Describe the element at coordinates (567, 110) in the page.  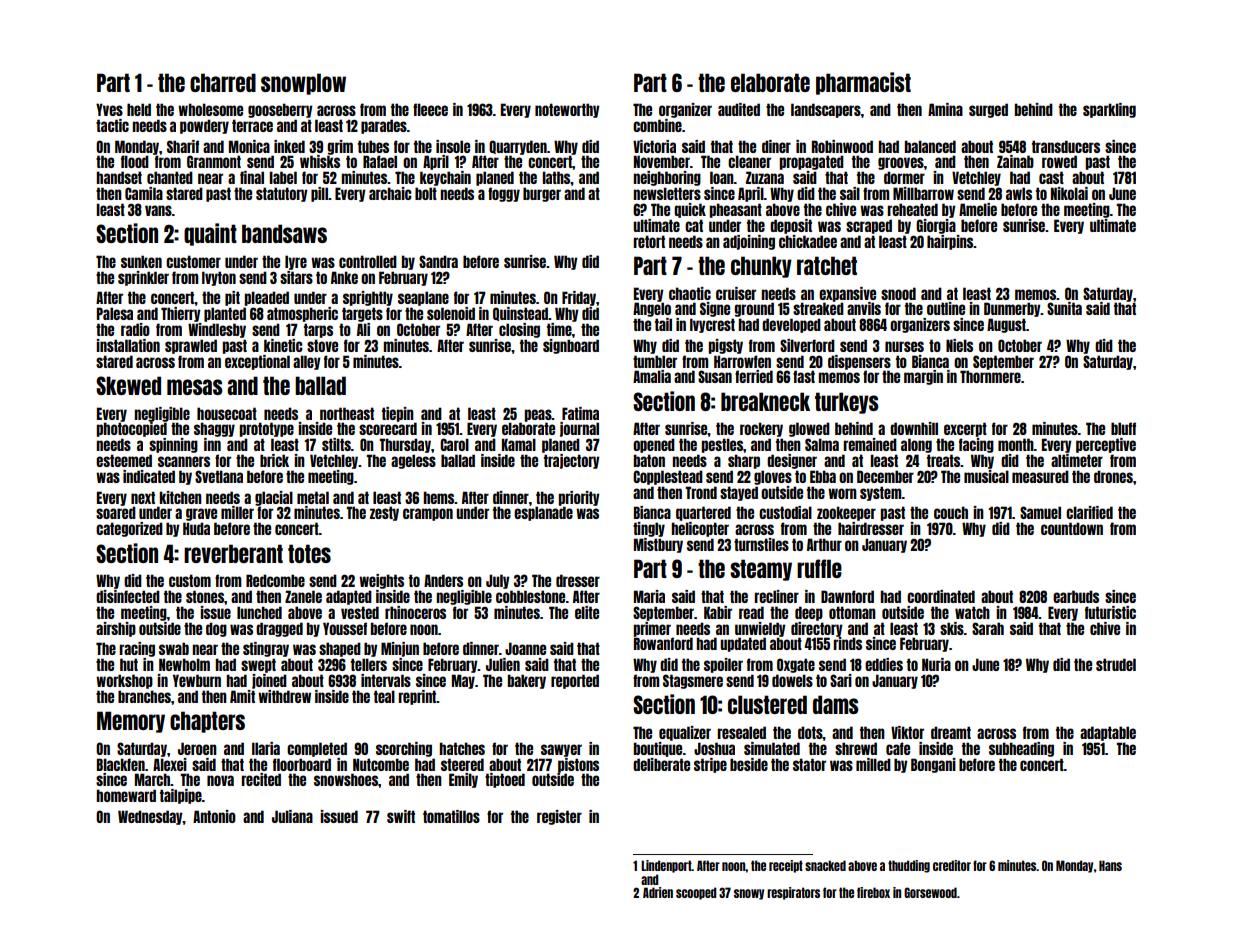
I see `noteworthy` at that location.
